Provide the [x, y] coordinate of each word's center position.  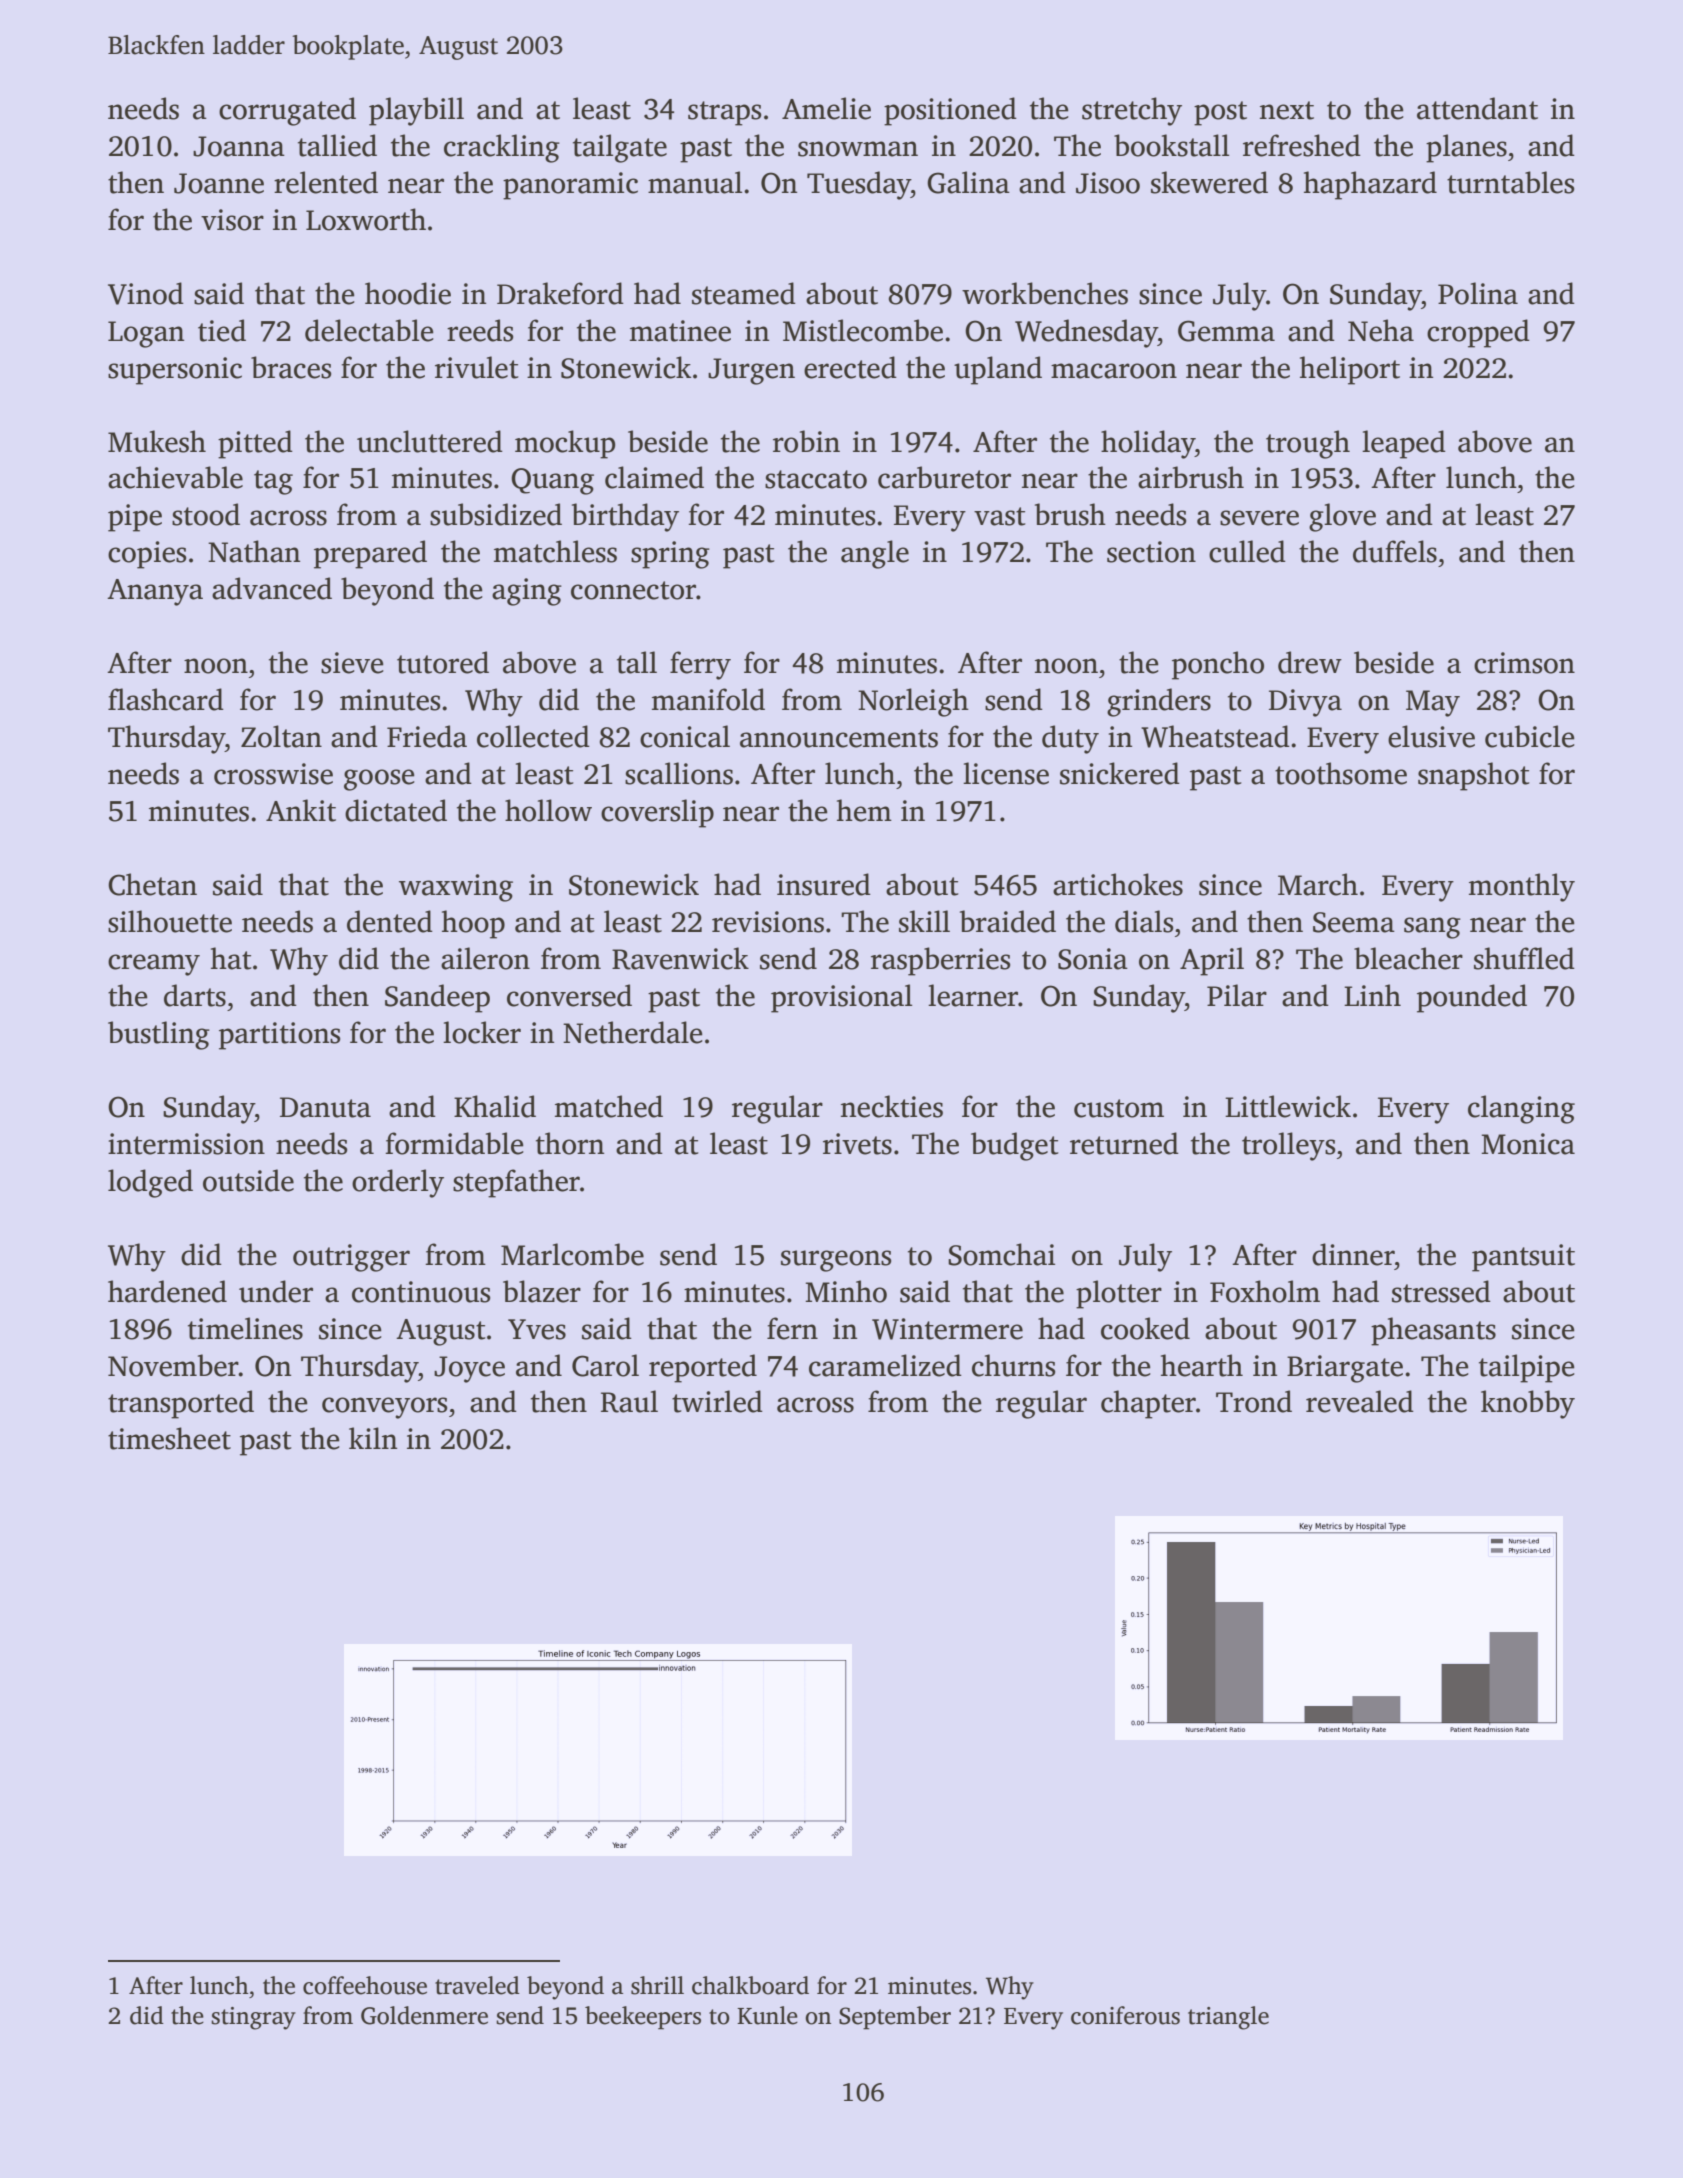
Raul [629, 1401]
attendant [1477, 108]
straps [724, 113]
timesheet [169, 1438]
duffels [1395, 551]
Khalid [495, 1106]
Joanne [219, 183]
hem [864, 810]
